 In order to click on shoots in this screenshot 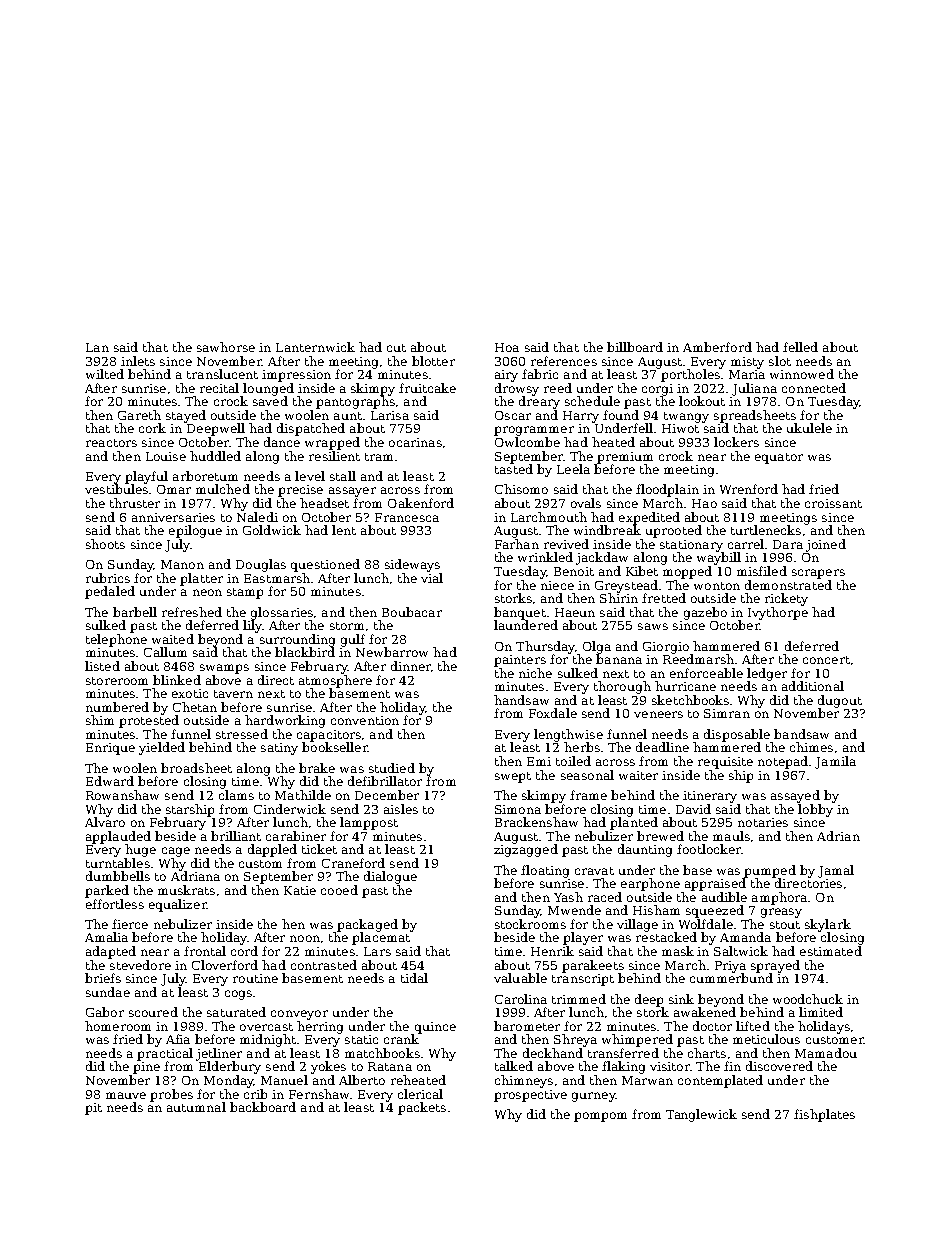, I will do `click(105, 544)`.
